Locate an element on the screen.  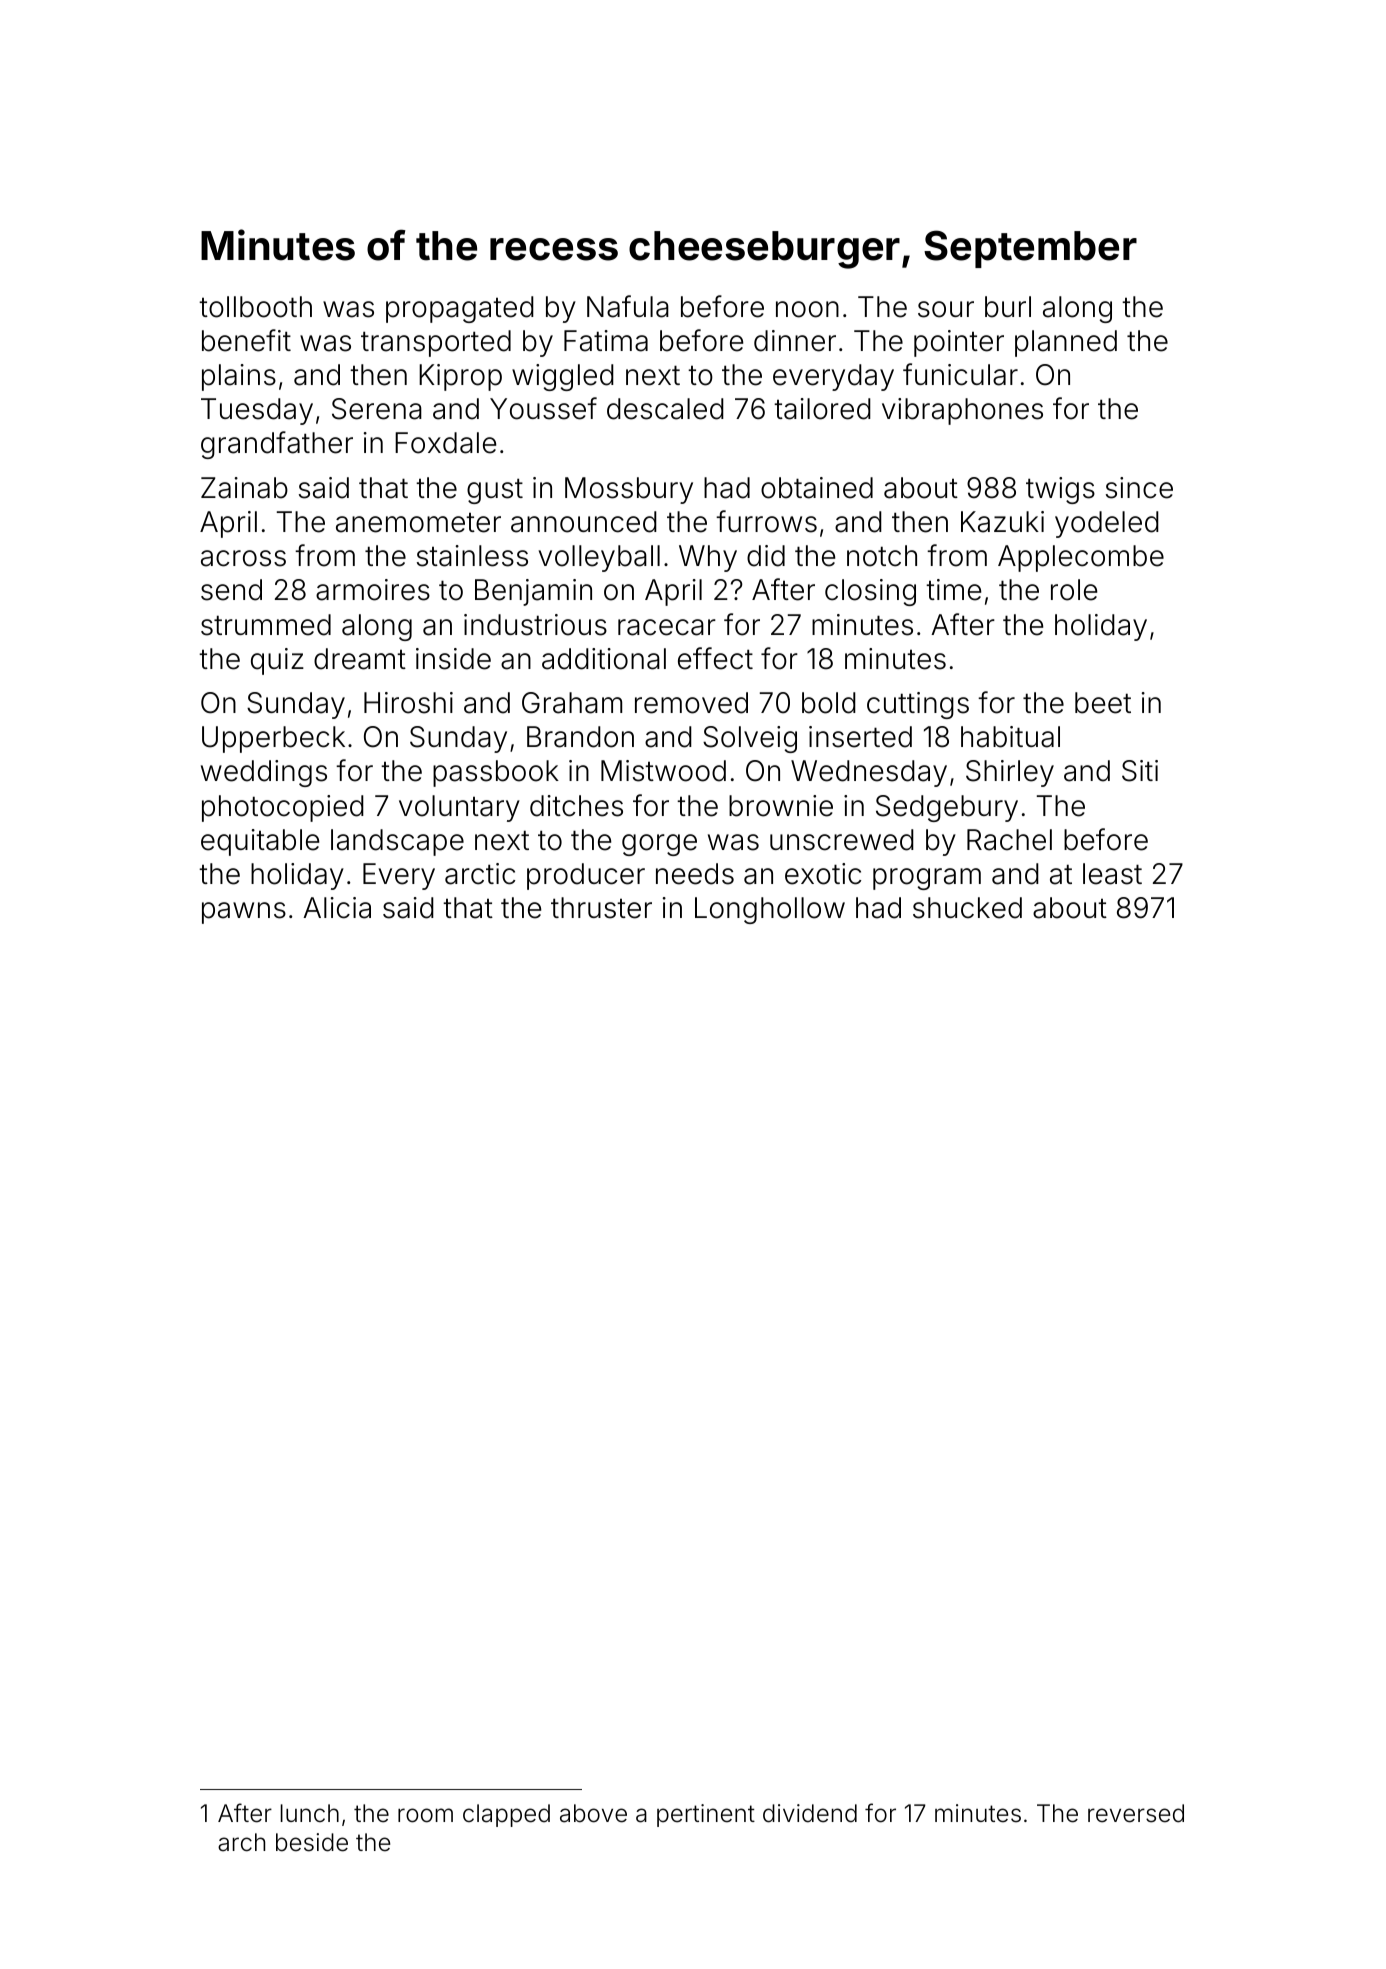
propagated is located at coordinates (460, 309).
